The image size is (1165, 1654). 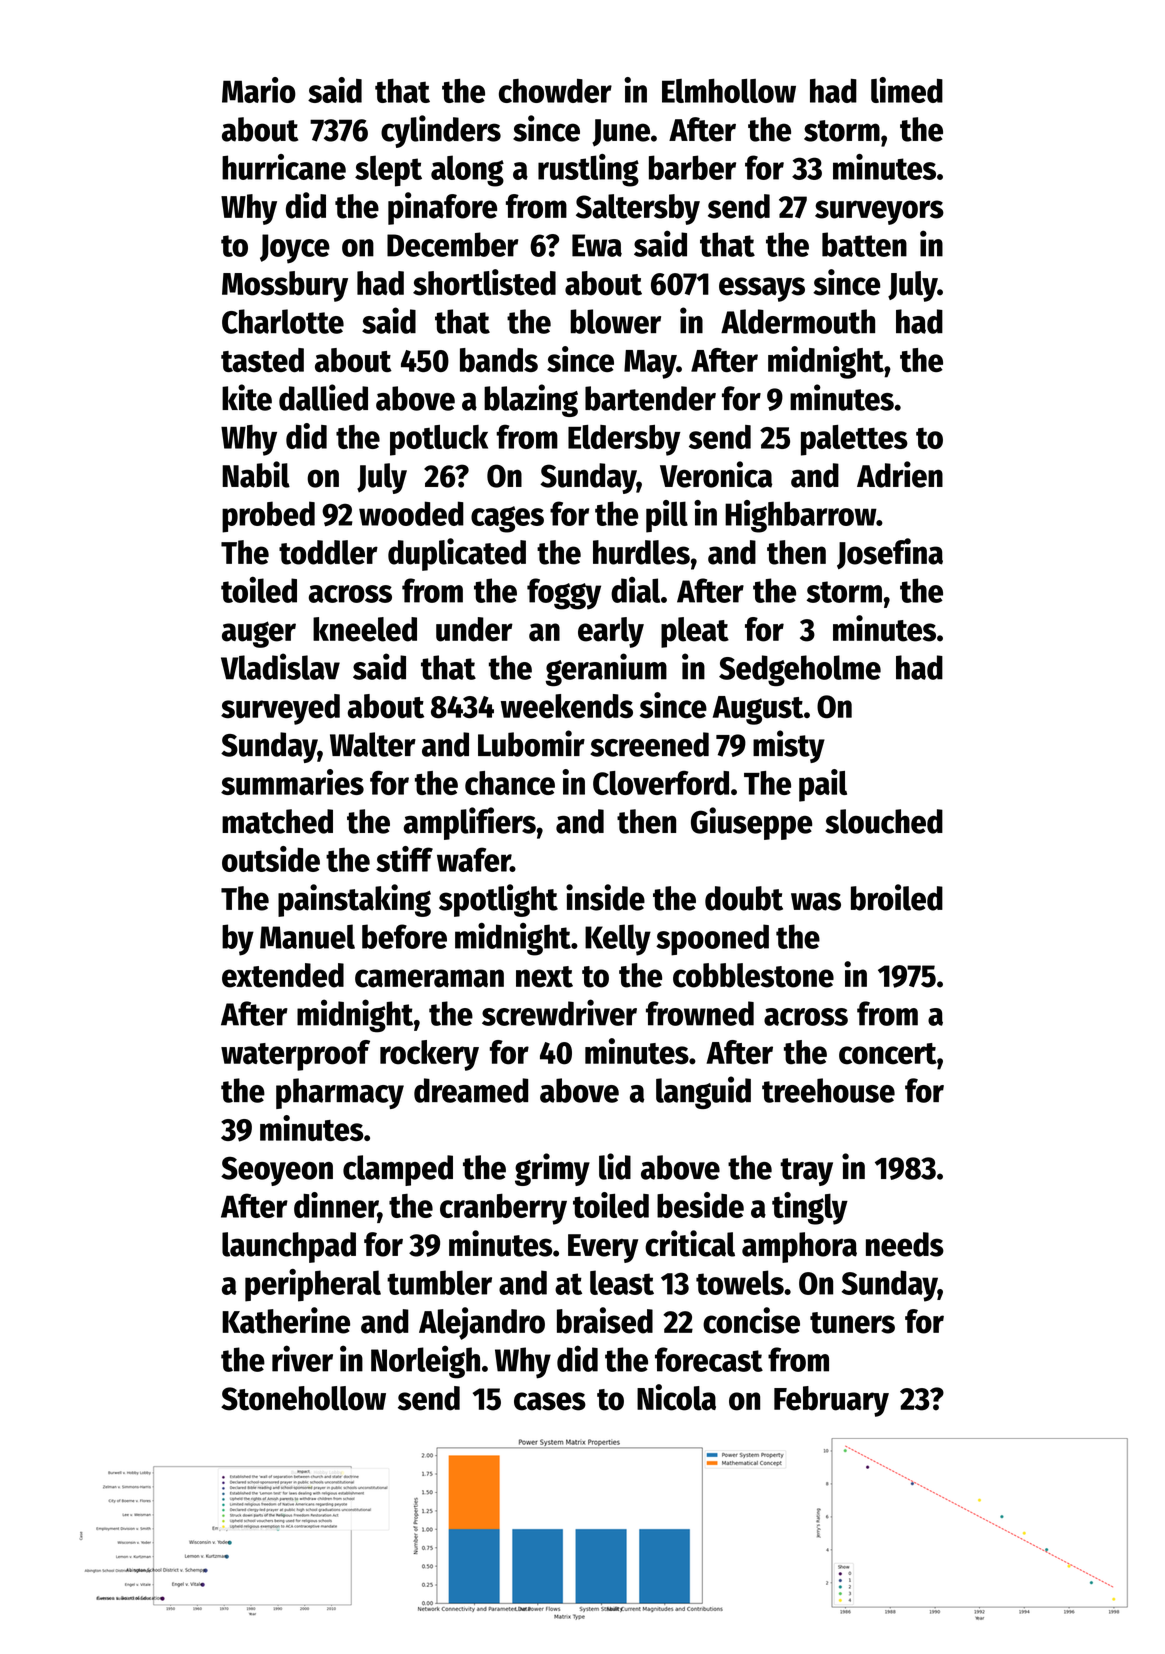 What do you see at coordinates (729, 90) in the screenshot?
I see `Elmhollow` at bounding box center [729, 90].
